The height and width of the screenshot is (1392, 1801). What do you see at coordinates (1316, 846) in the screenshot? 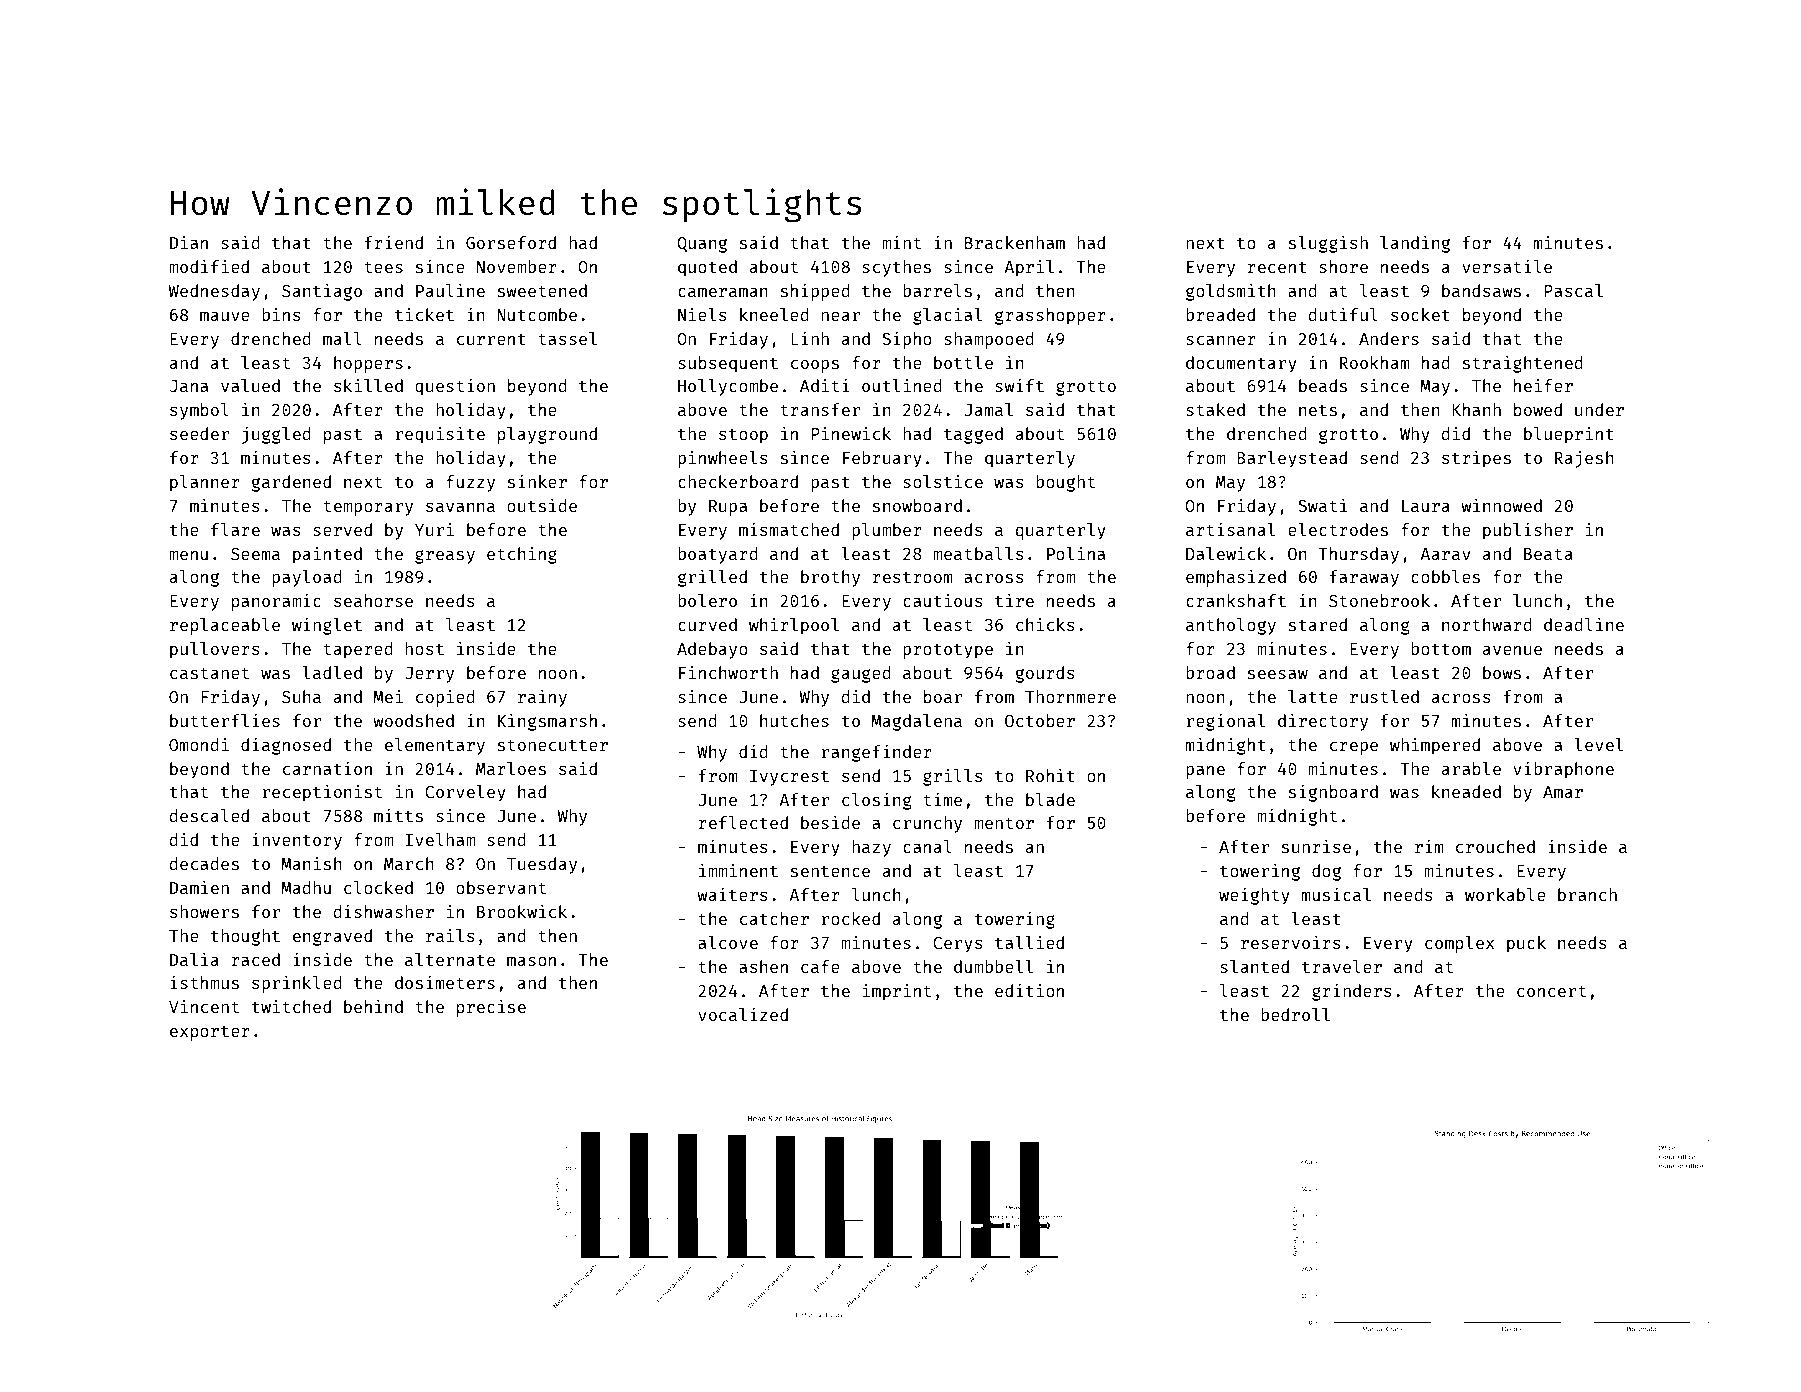
I see `sunrise` at bounding box center [1316, 846].
